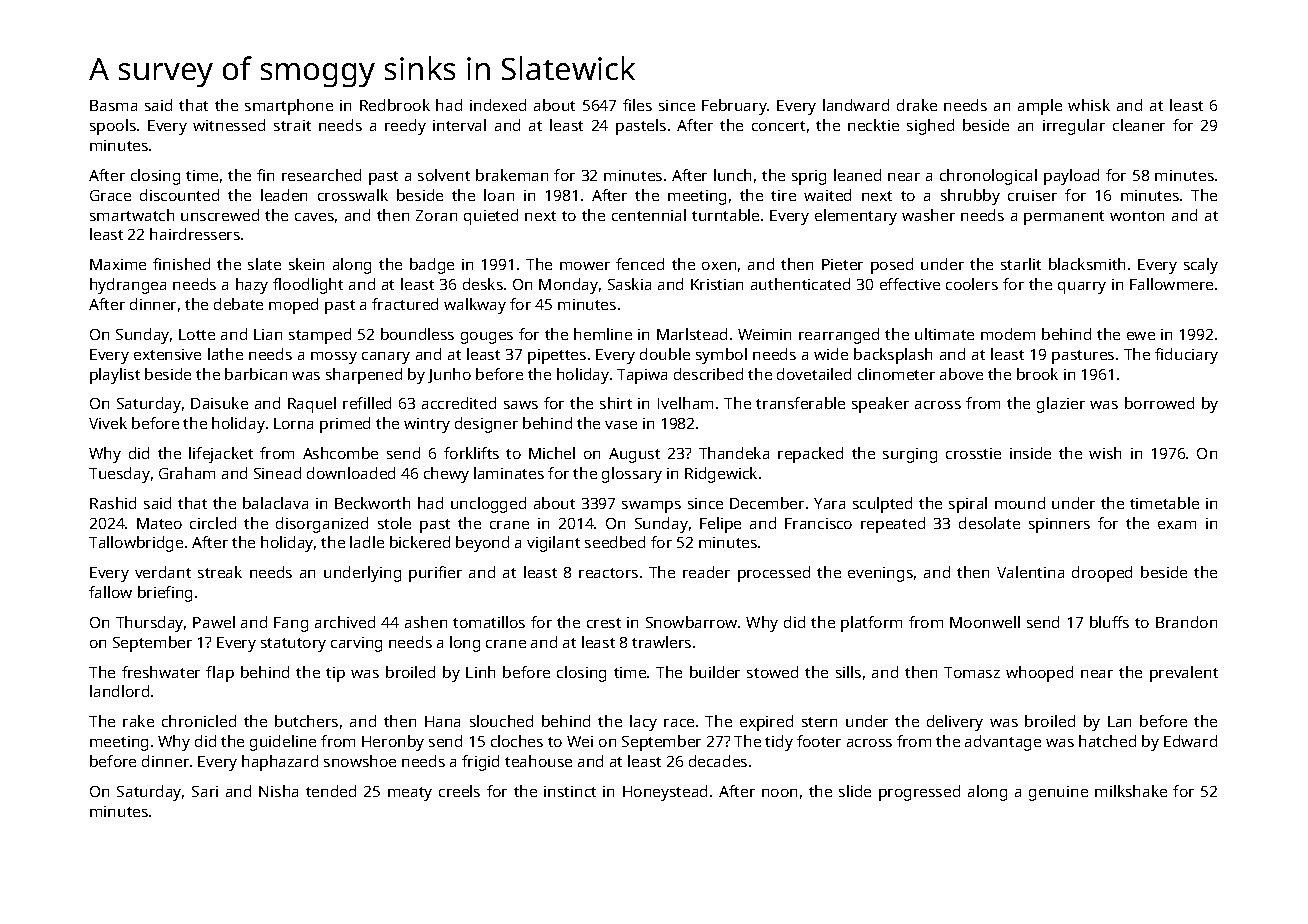 The height and width of the screenshot is (924, 1308). I want to click on speaker, so click(880, 405).
